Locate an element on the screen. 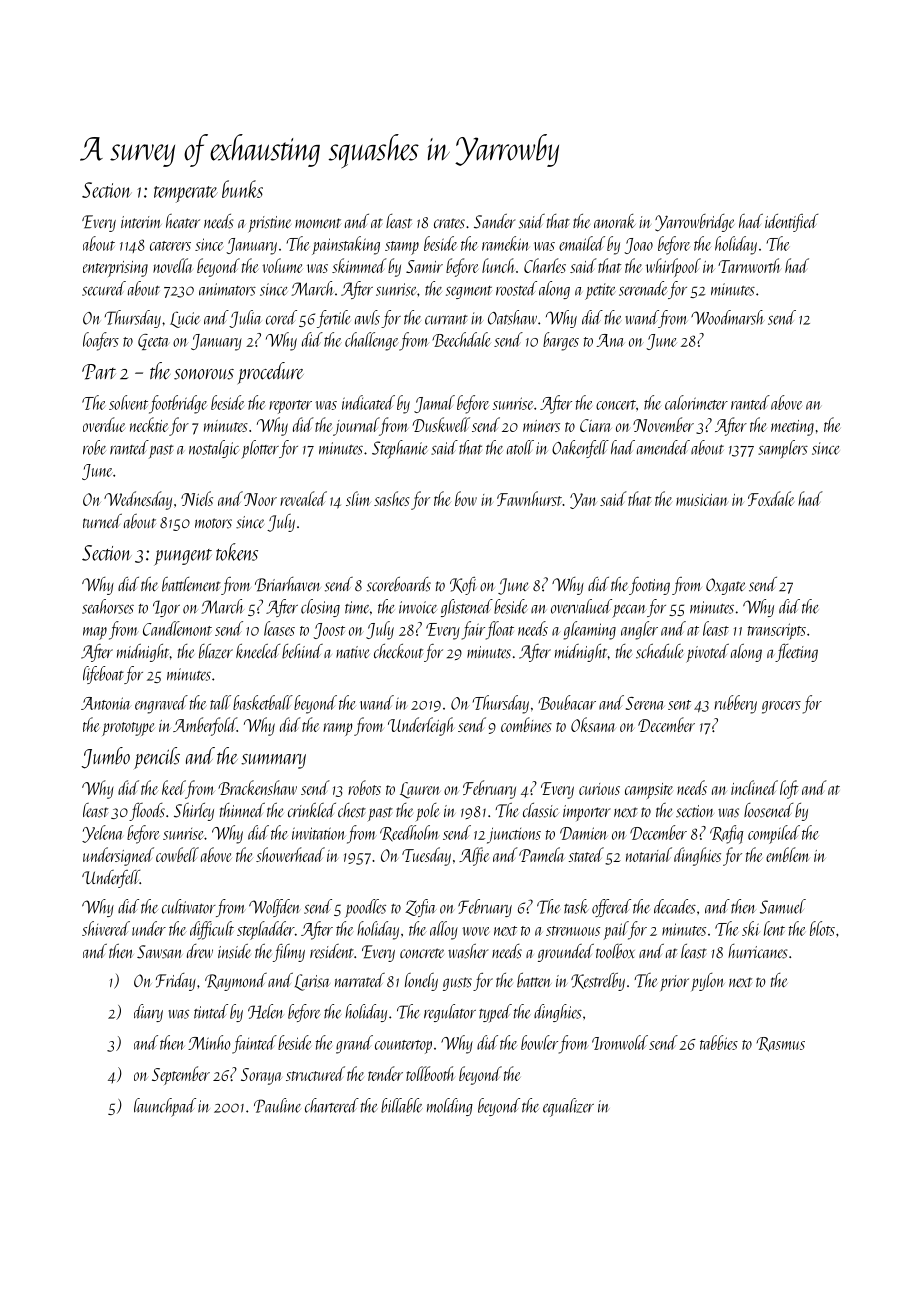  bunks is located at coordinates (242, 189).
